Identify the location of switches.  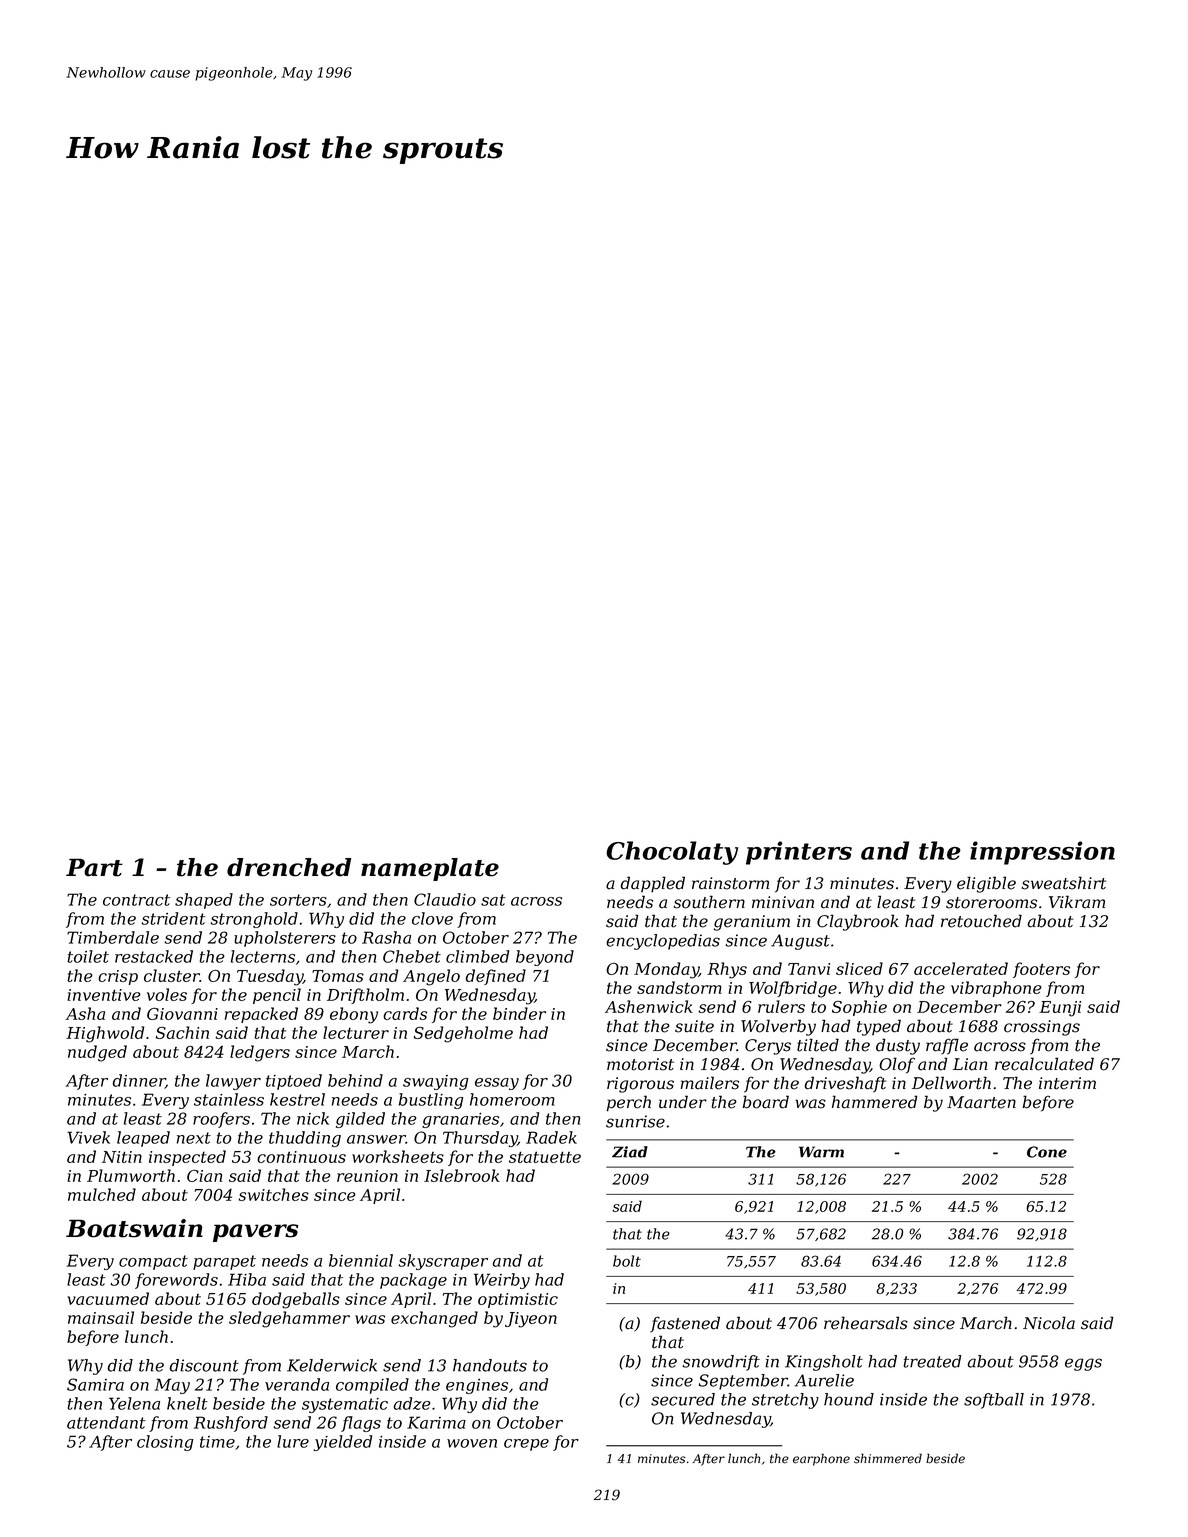
(274, 1194).
